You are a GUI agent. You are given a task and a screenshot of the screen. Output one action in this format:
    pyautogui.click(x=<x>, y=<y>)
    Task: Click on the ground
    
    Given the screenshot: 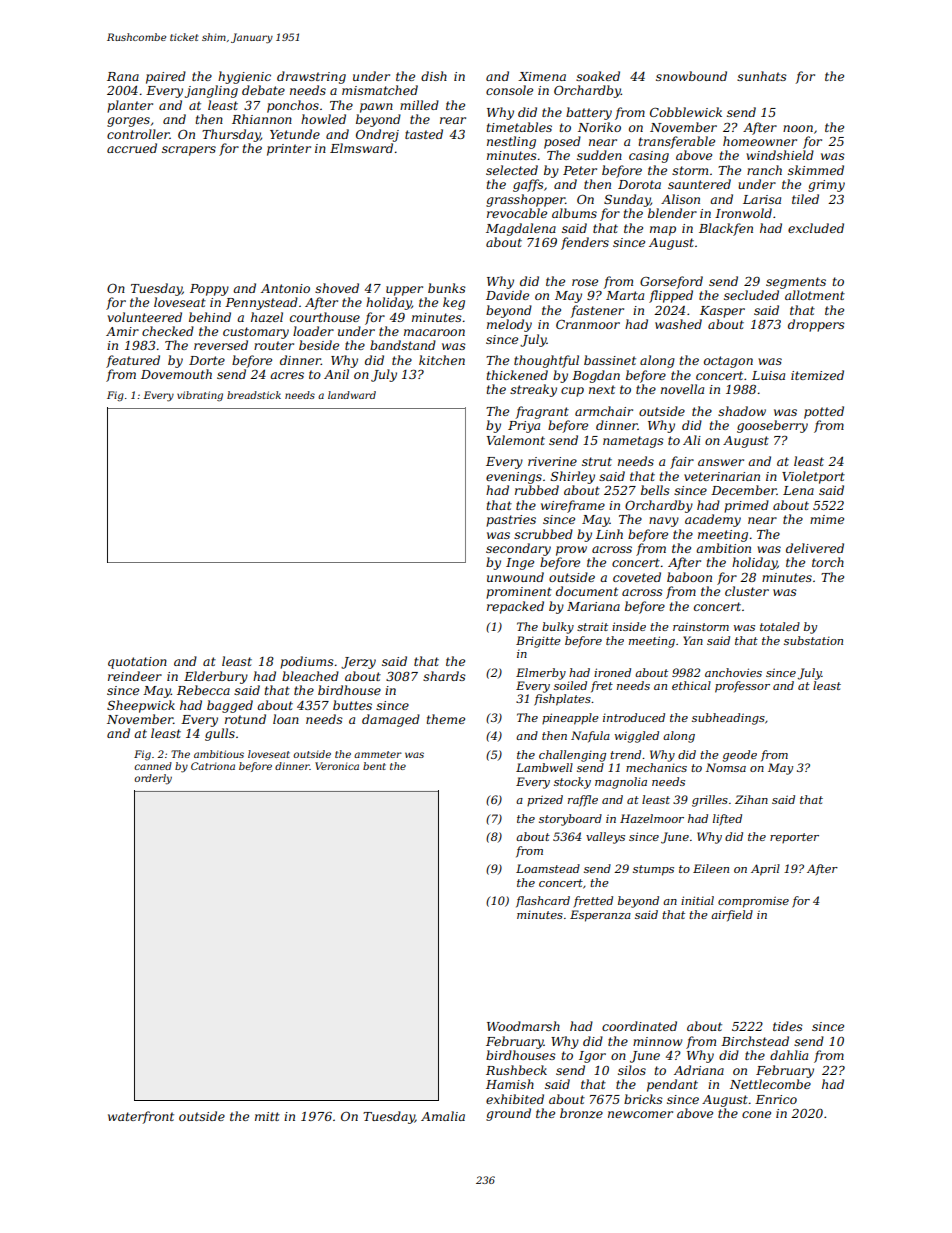 What is the action you would take?
    pyautogui.click(x=508, y=1114)
